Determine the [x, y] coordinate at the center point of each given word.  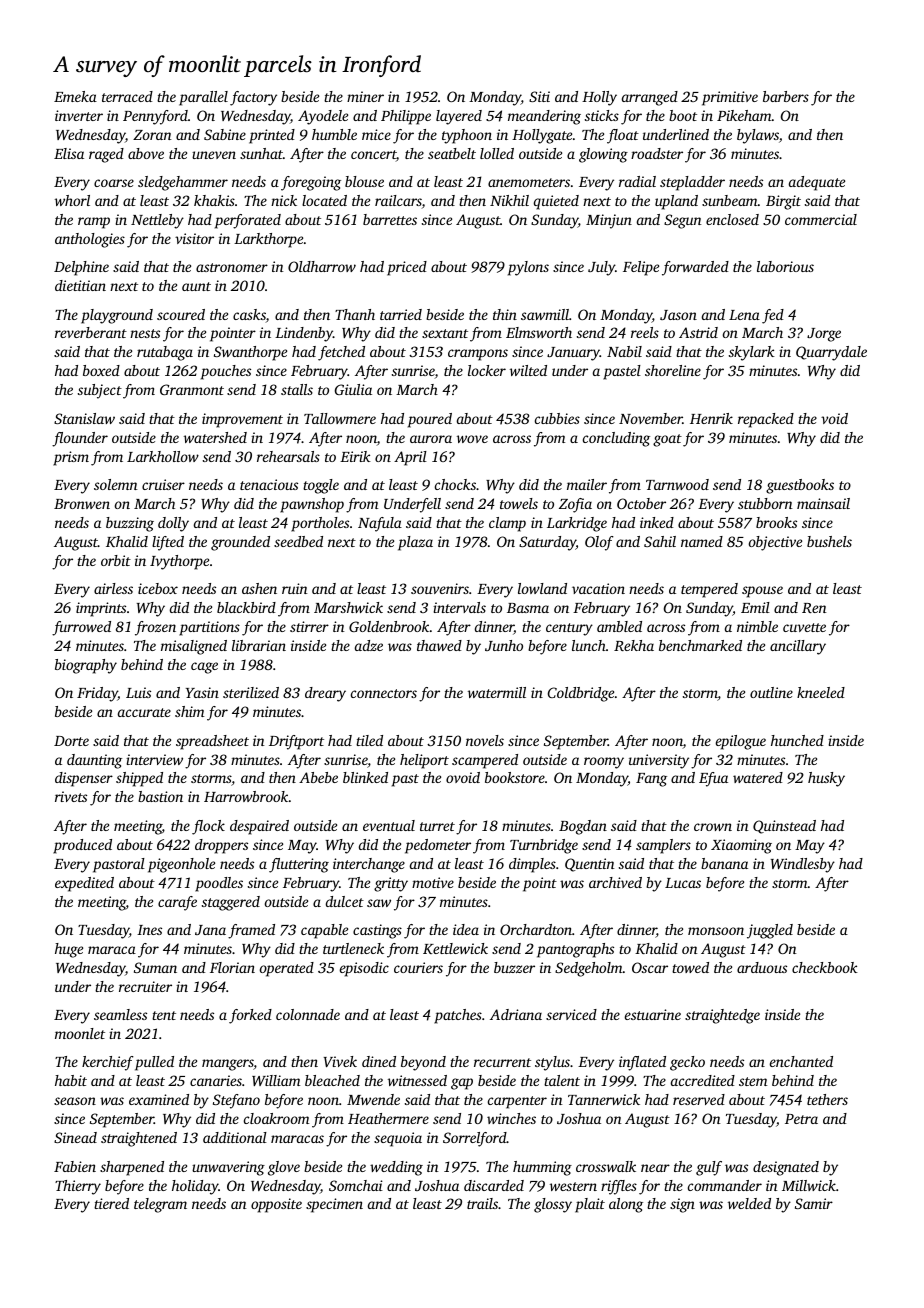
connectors [384, 693]
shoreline [673, 370]
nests [145, 333]
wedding [396, 1168]
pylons [528, 268]
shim [189, 711]
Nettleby [157, 221]
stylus [552, 1063]
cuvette [804, 627]
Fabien [75, 1166]
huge [69, 950]
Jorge [824, 335]
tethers [827, 1099]
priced [407, 268]
